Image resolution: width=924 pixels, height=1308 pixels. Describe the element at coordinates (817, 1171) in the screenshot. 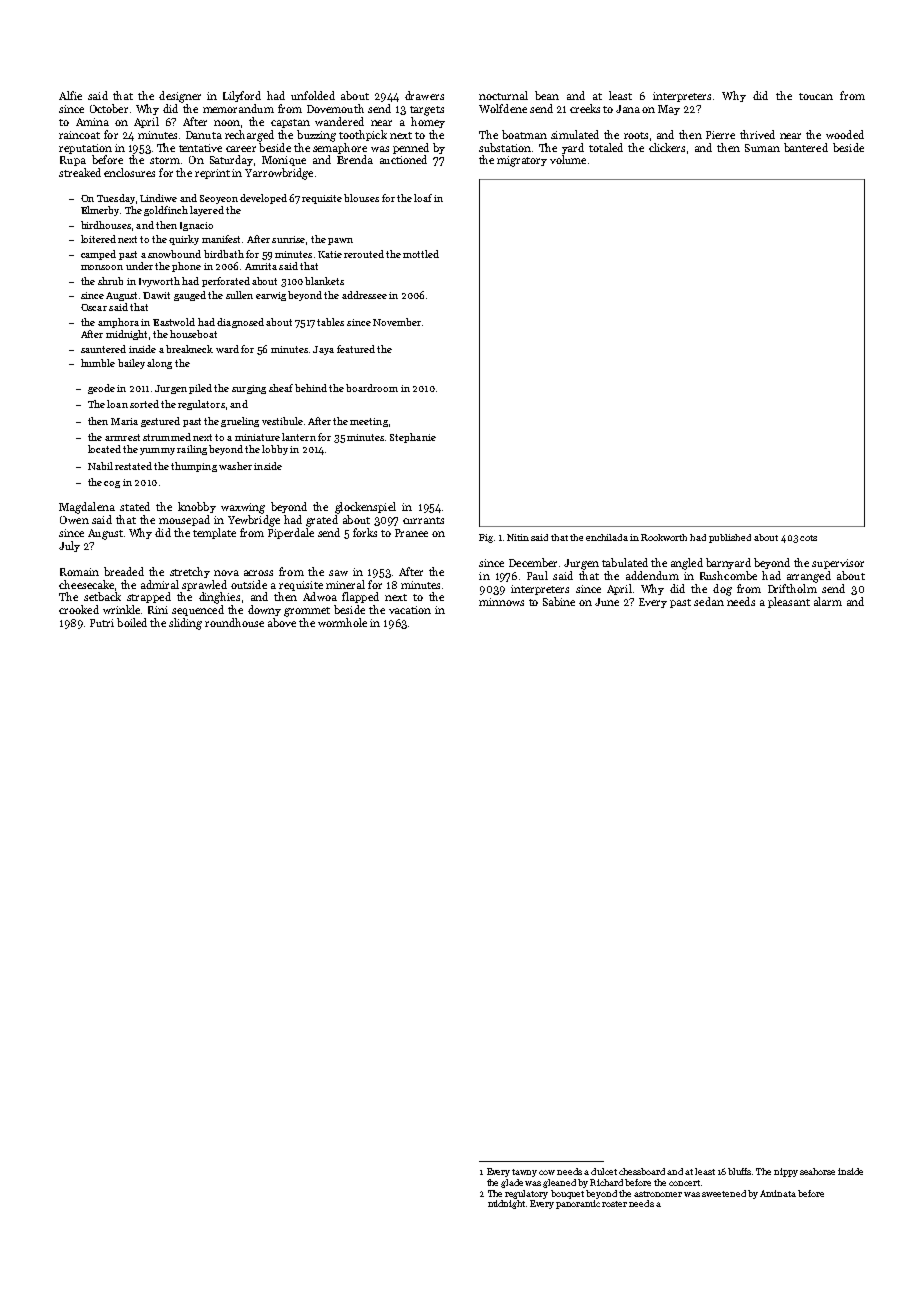

I see `seahorse` at that location.
